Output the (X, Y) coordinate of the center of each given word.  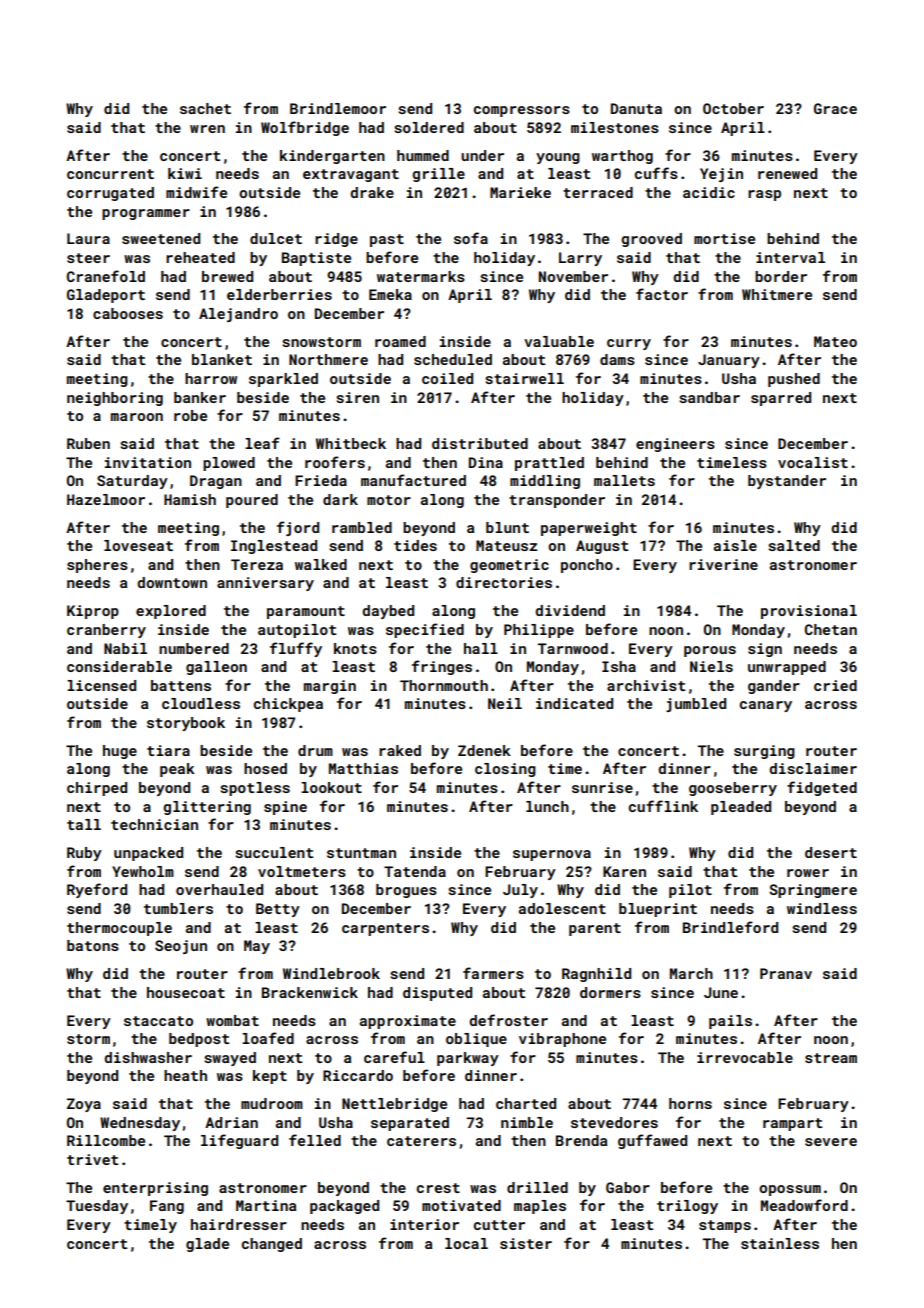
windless (822, 908)
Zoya (84, 1105)
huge (120, 752)
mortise (724, 238)
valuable (559, 341)
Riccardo (358, 1075)
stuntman (361, 853)
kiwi (185, 173)
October (733, 108)
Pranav (786, 973)
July (520, 891)
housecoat (186, 992)
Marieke (520, 192)
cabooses (128, 313)
